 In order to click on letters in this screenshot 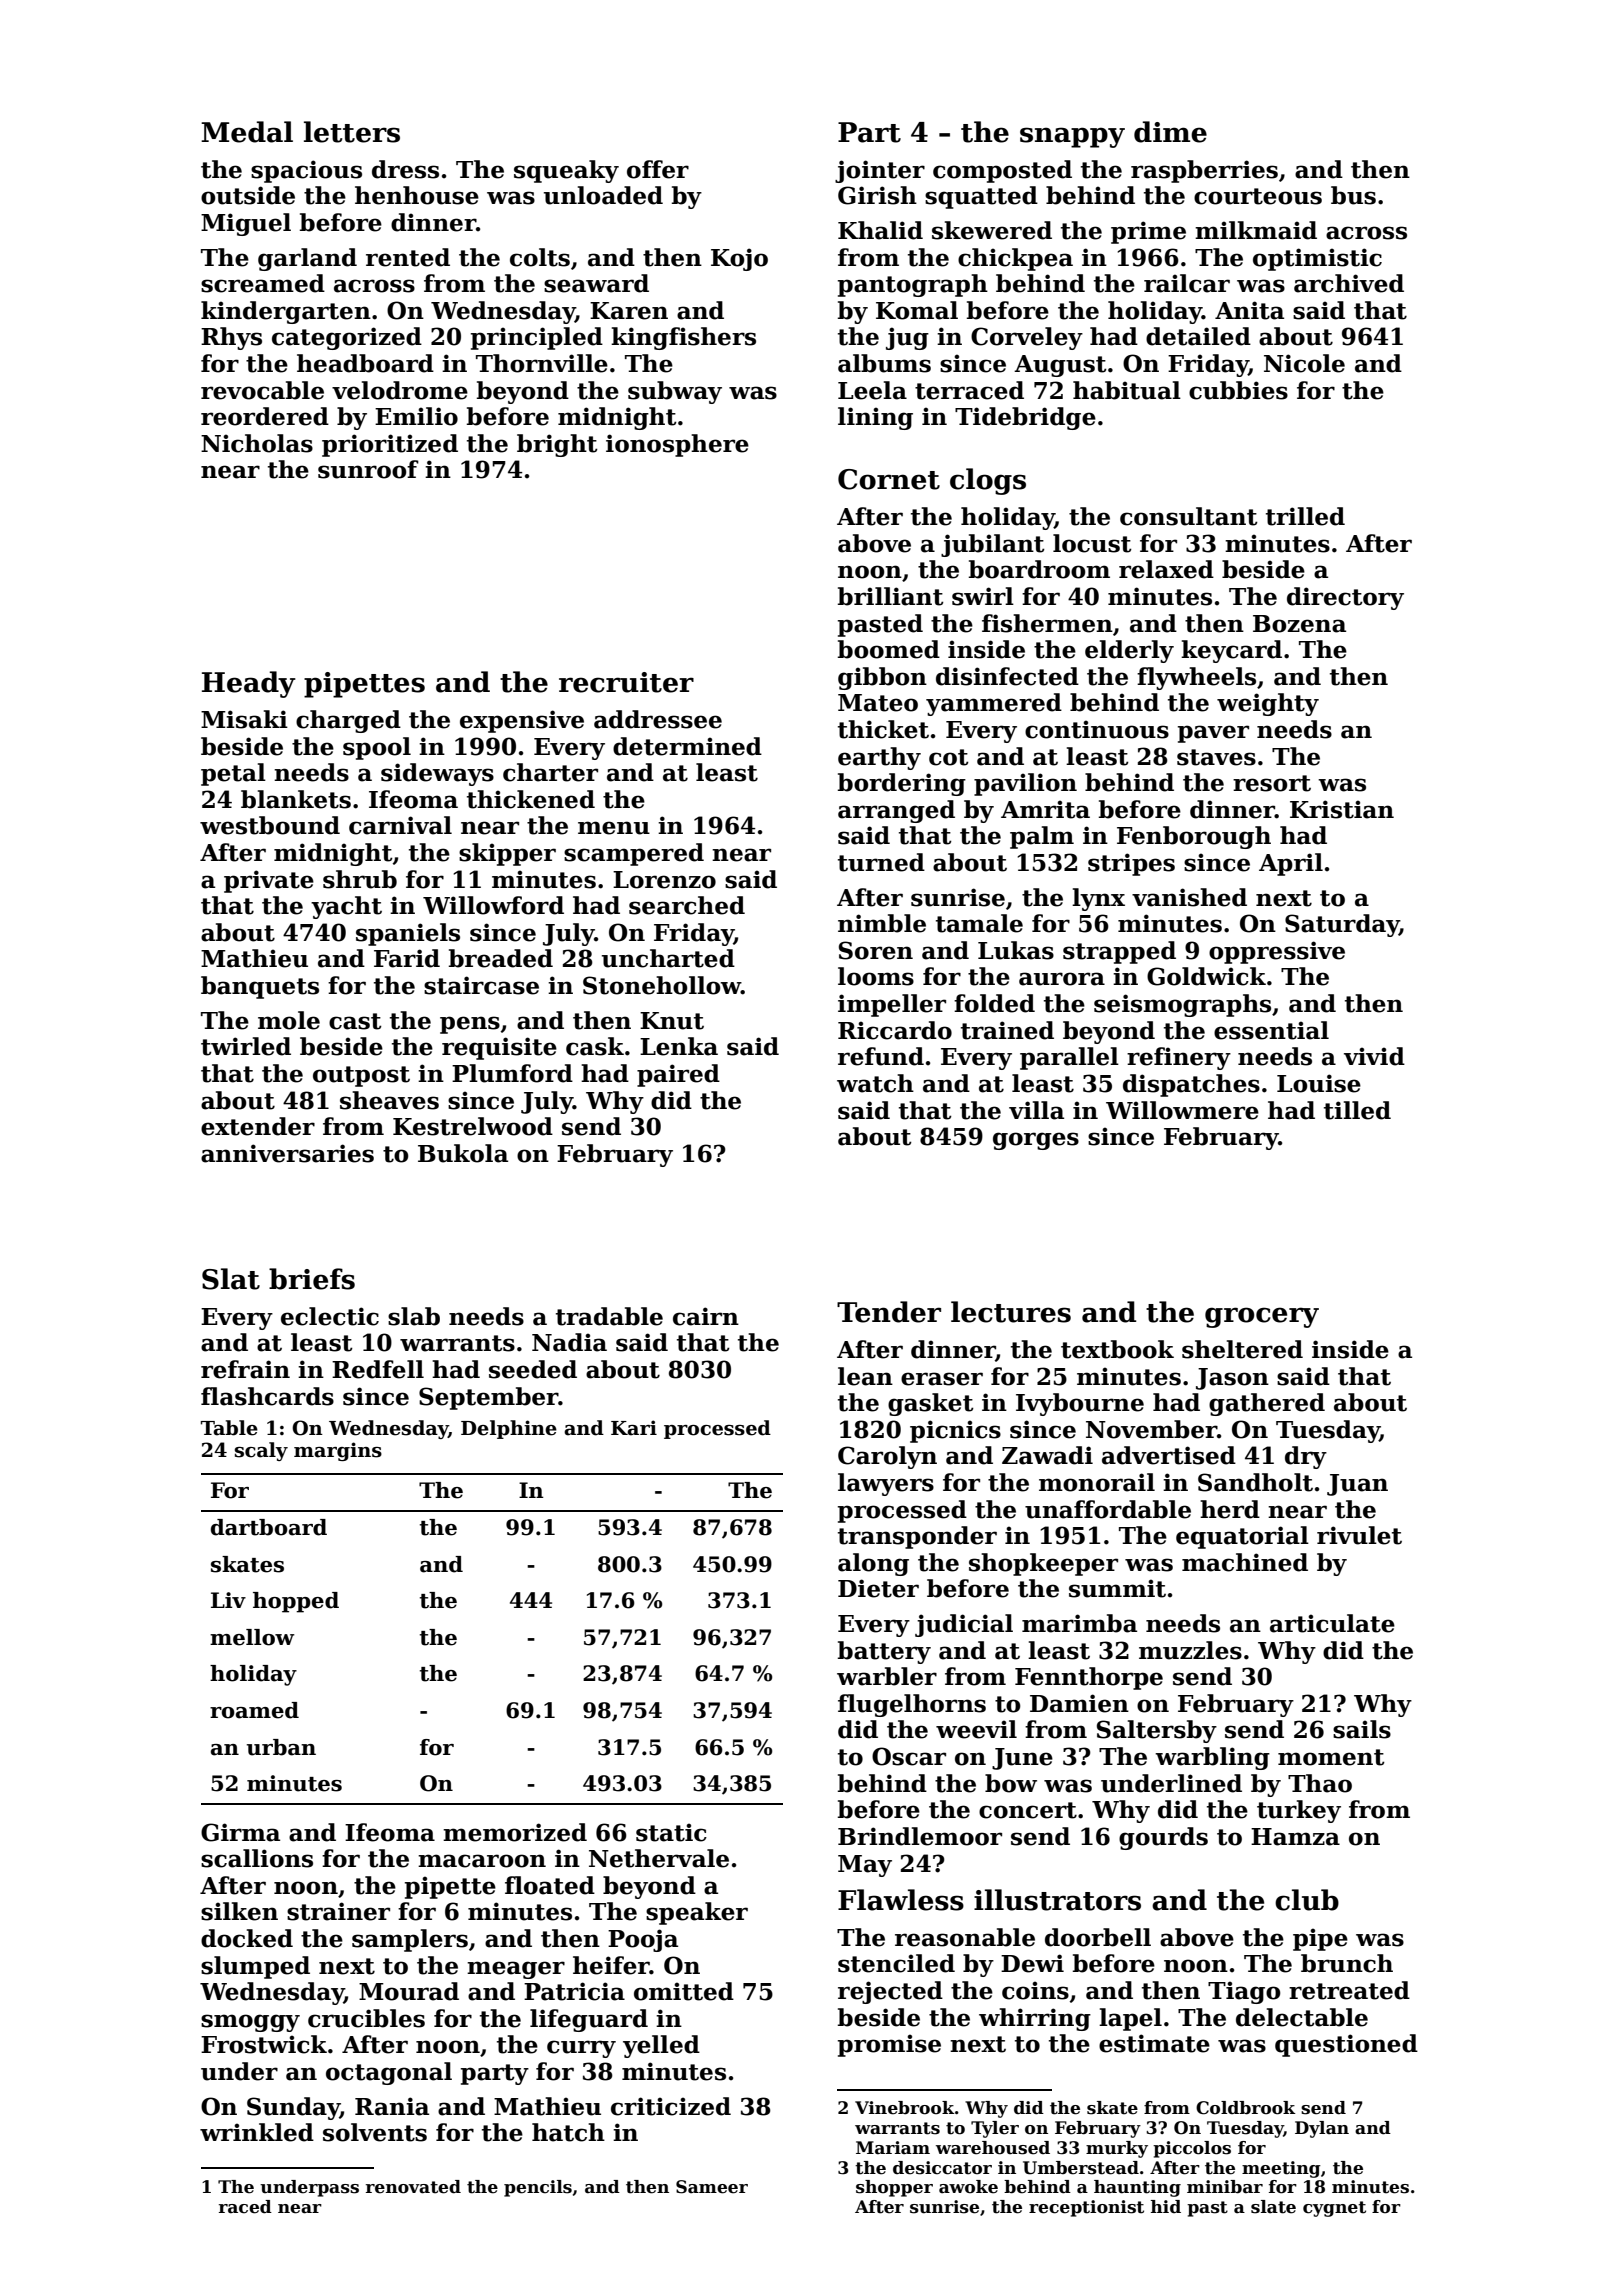, I will do `click(352, 132)`.
